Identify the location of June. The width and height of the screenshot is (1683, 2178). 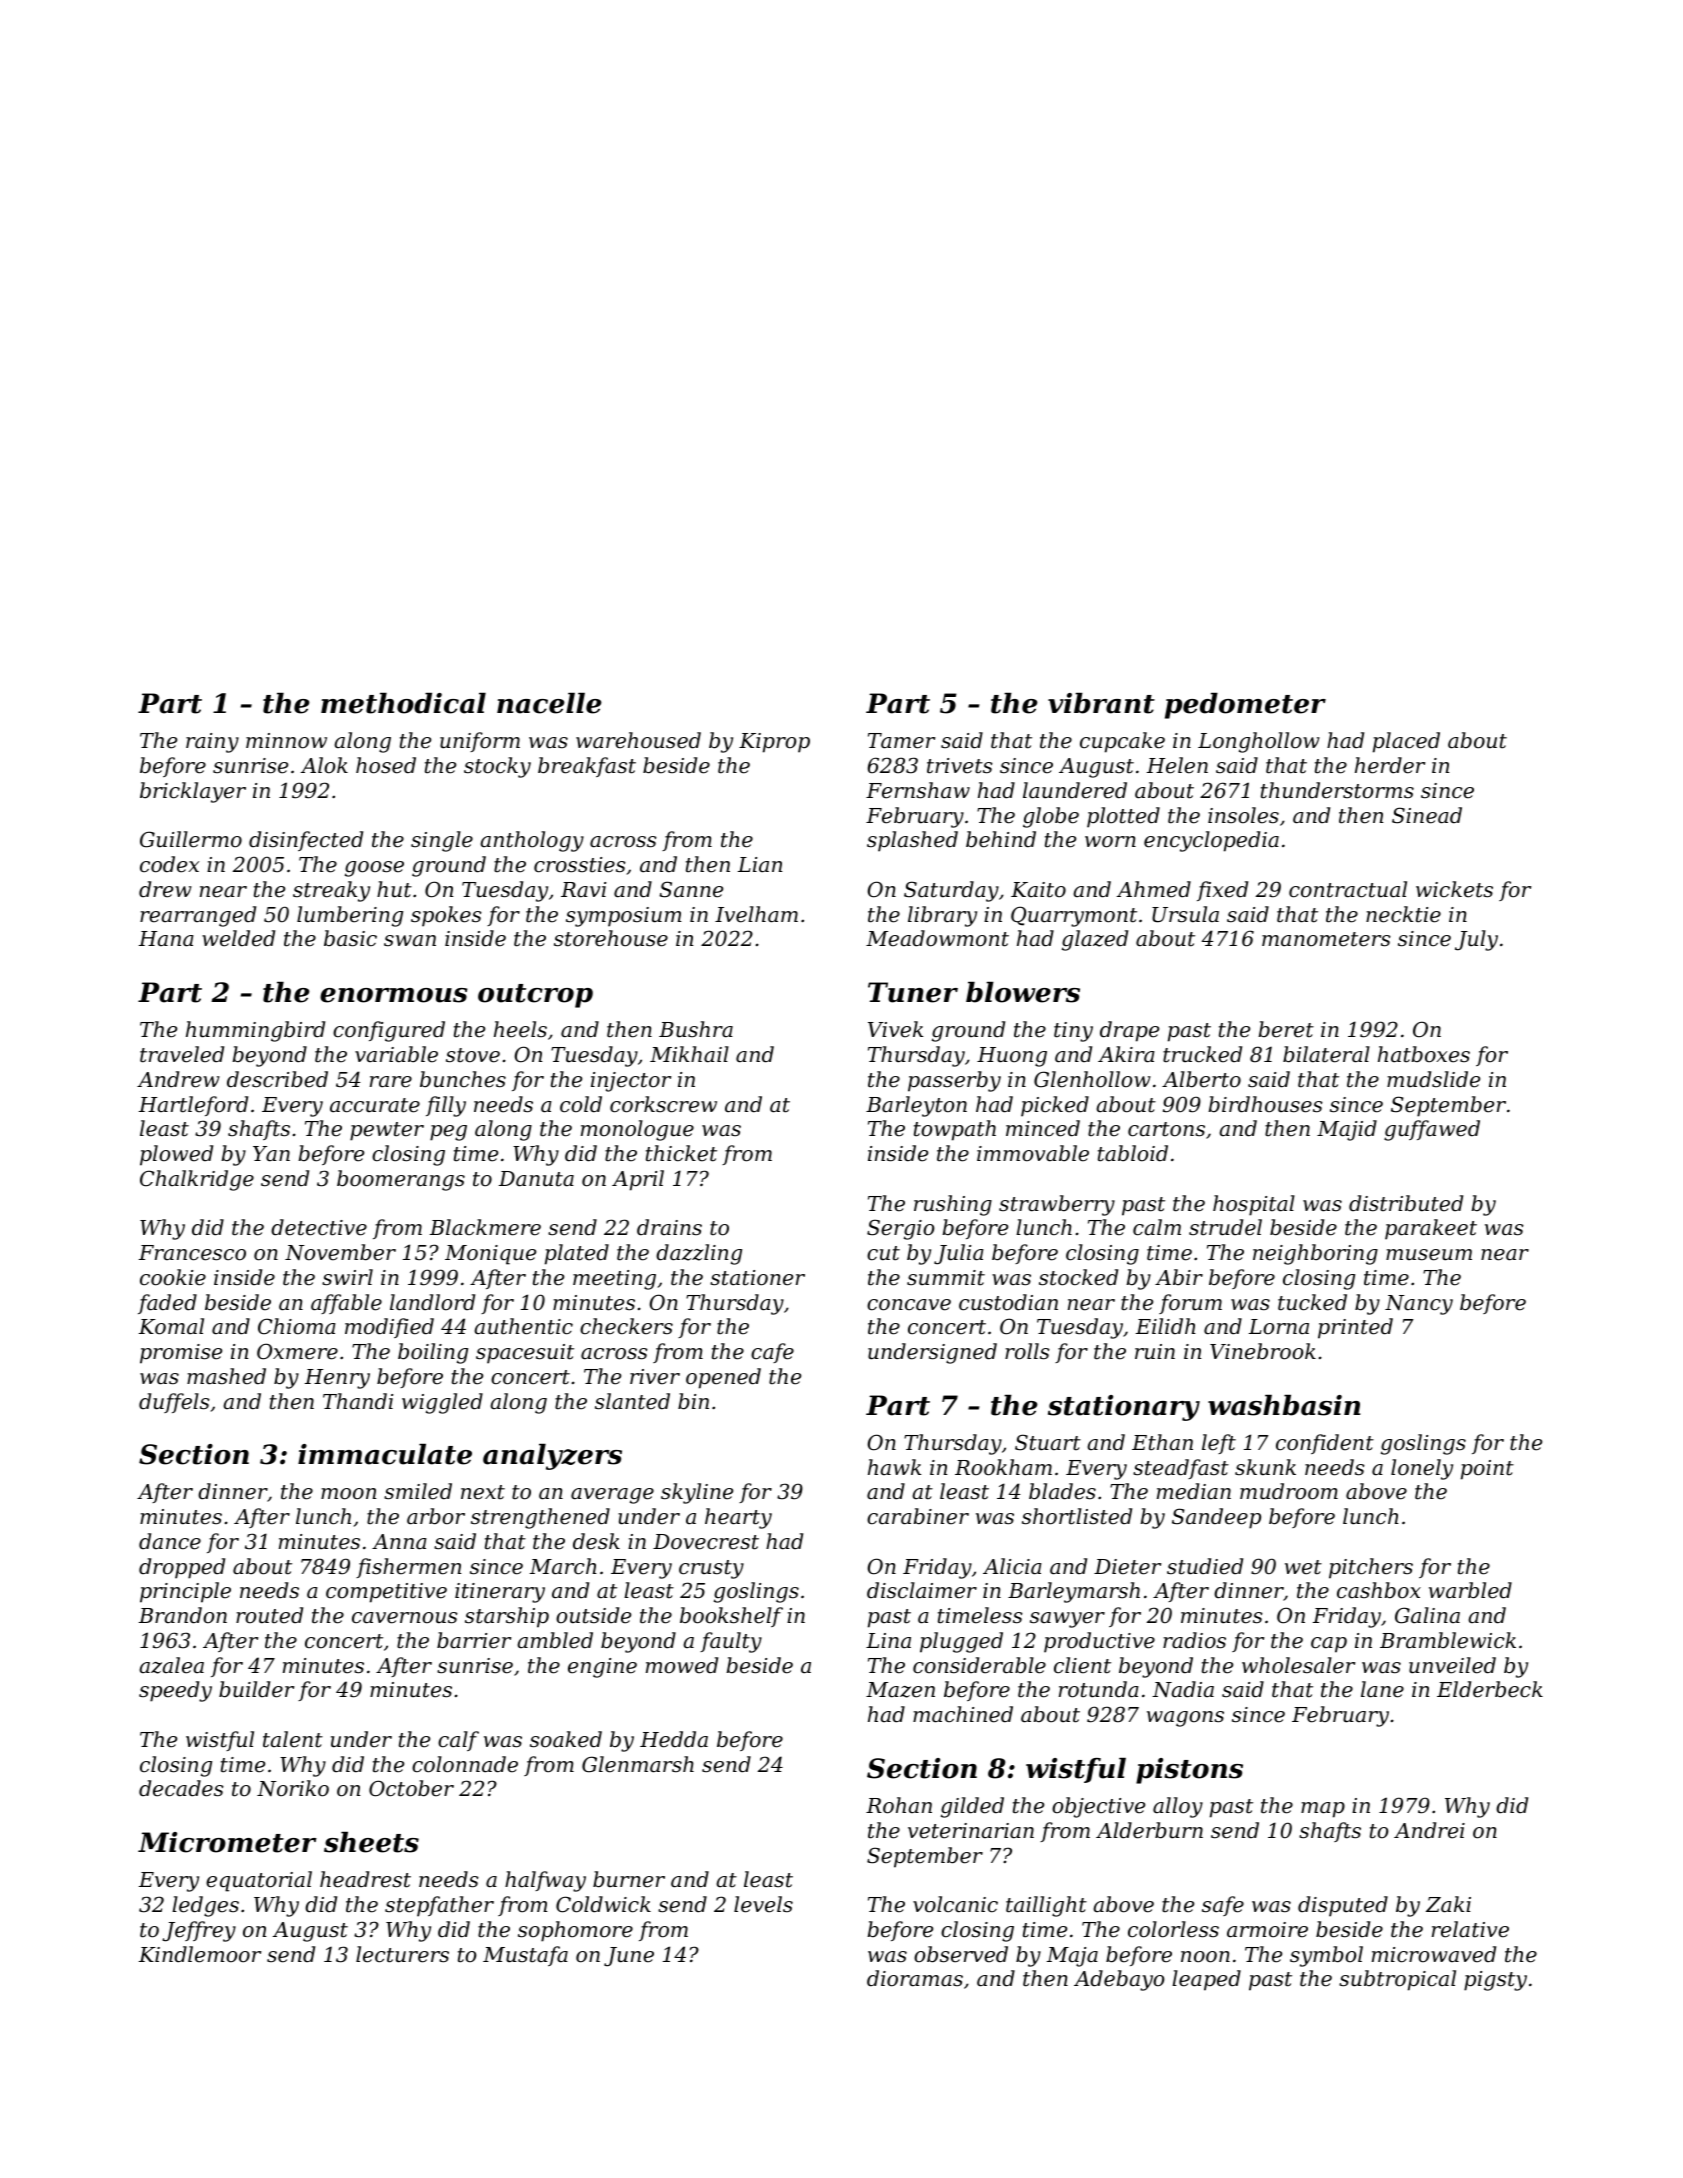
(629, 1957).
